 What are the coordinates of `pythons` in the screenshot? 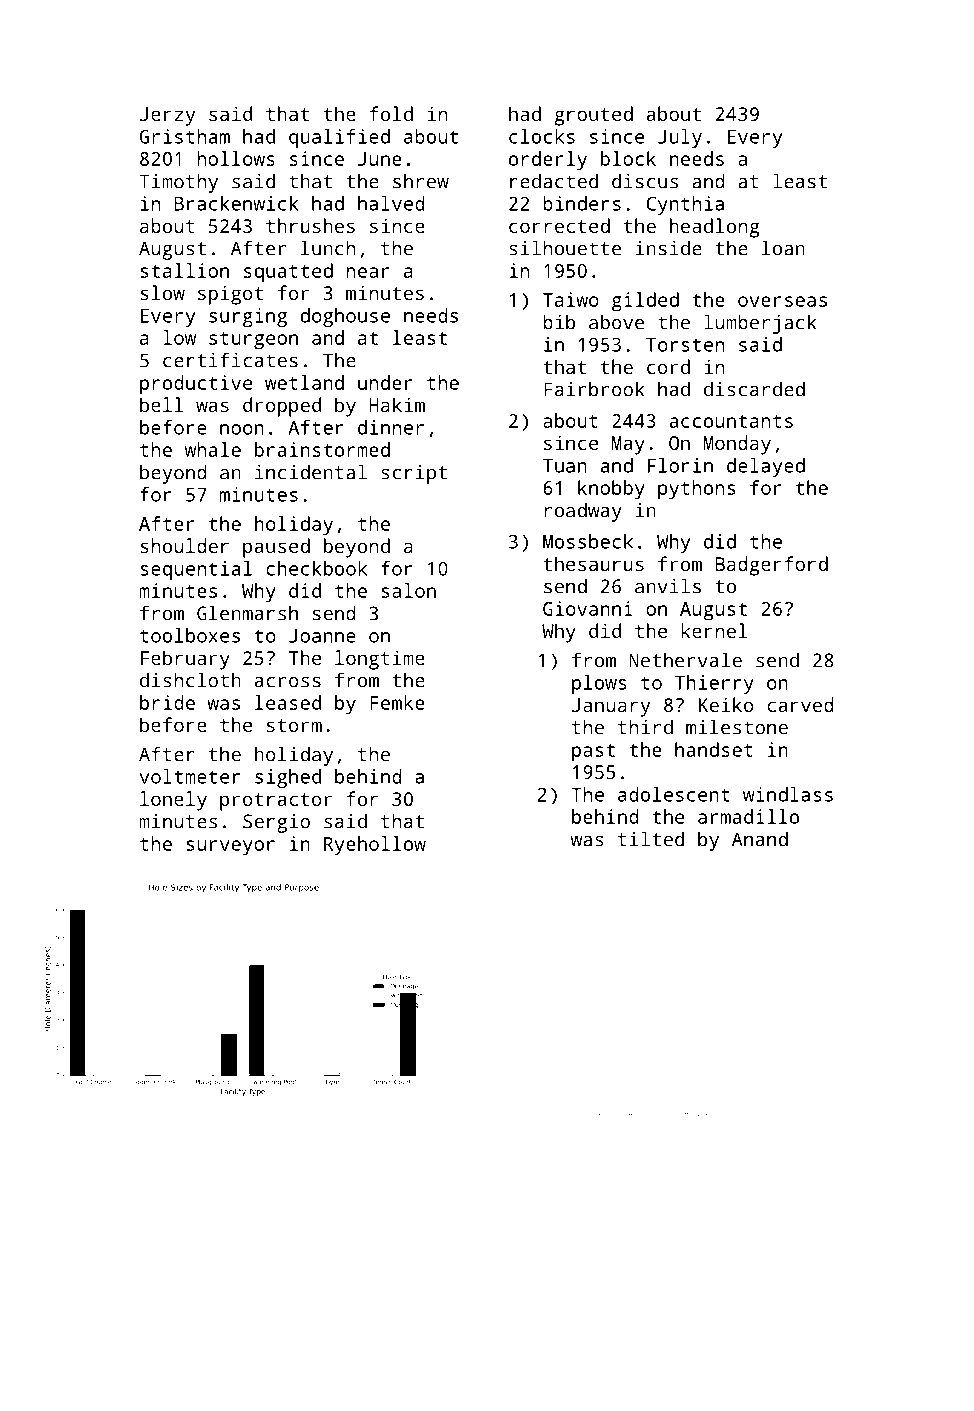 It's located at (696, 490).
